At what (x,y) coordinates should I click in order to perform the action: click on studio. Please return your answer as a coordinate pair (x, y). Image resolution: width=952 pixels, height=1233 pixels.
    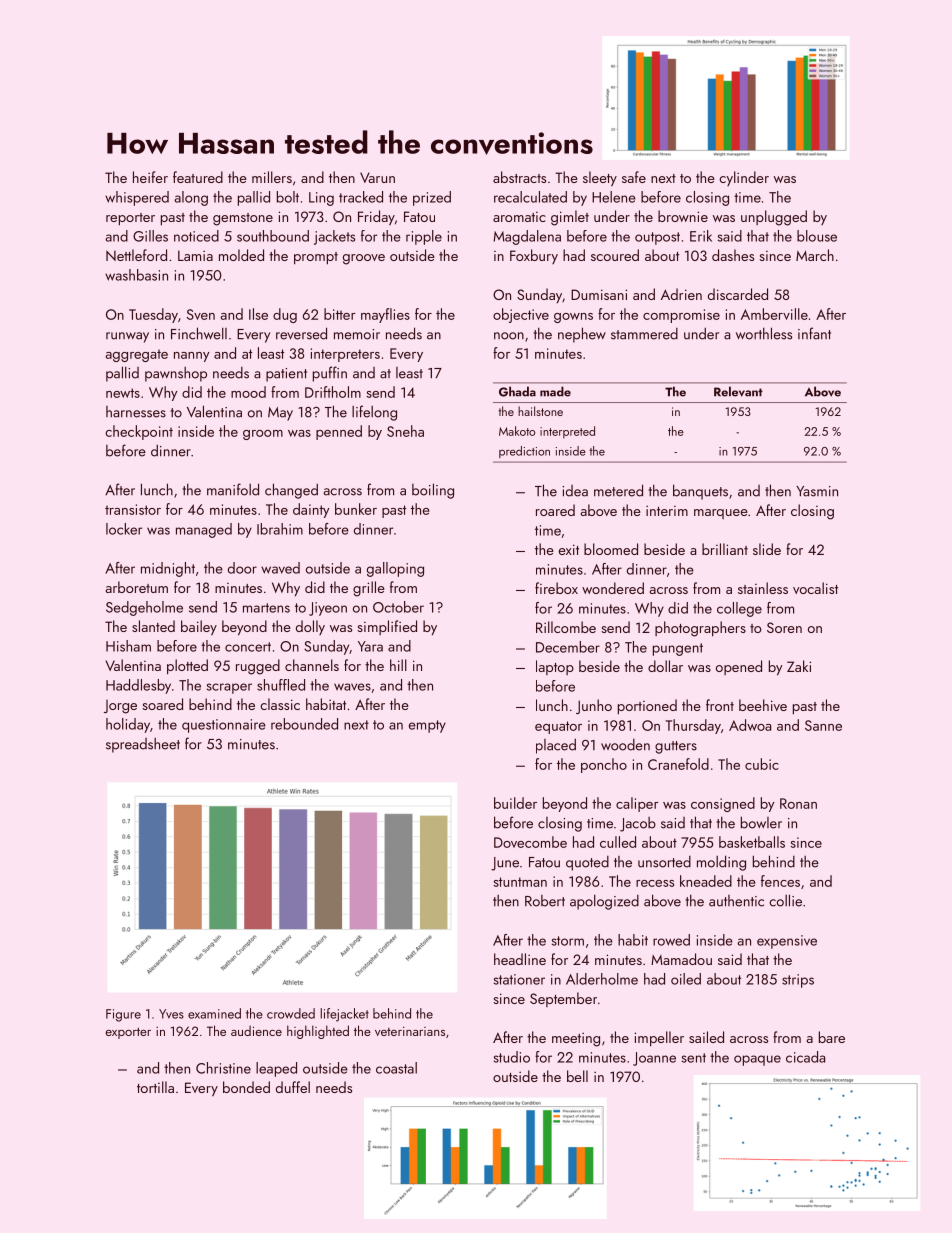
    Looking at the image, I should click on (512, 1057).
